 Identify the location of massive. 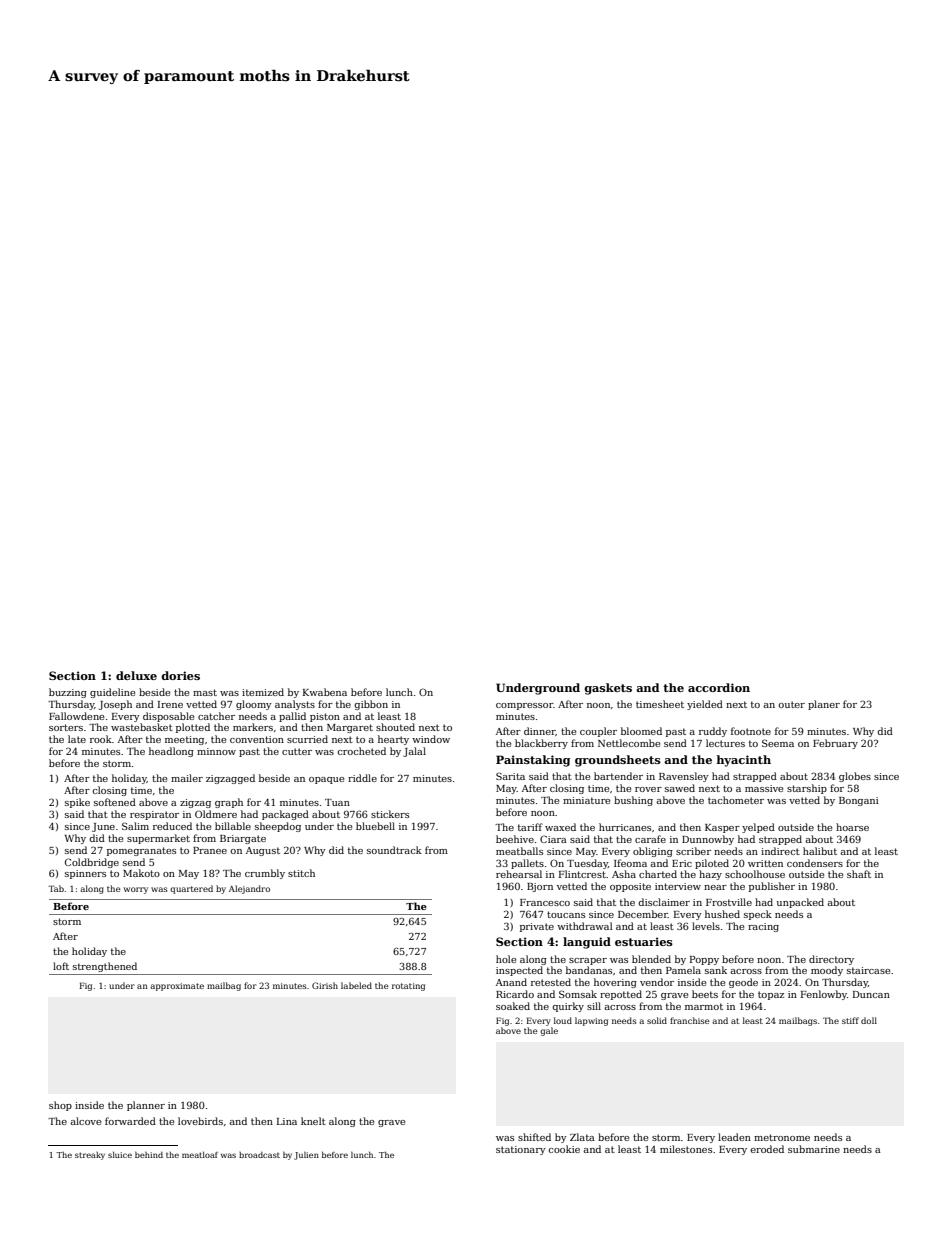
(764, 788).
